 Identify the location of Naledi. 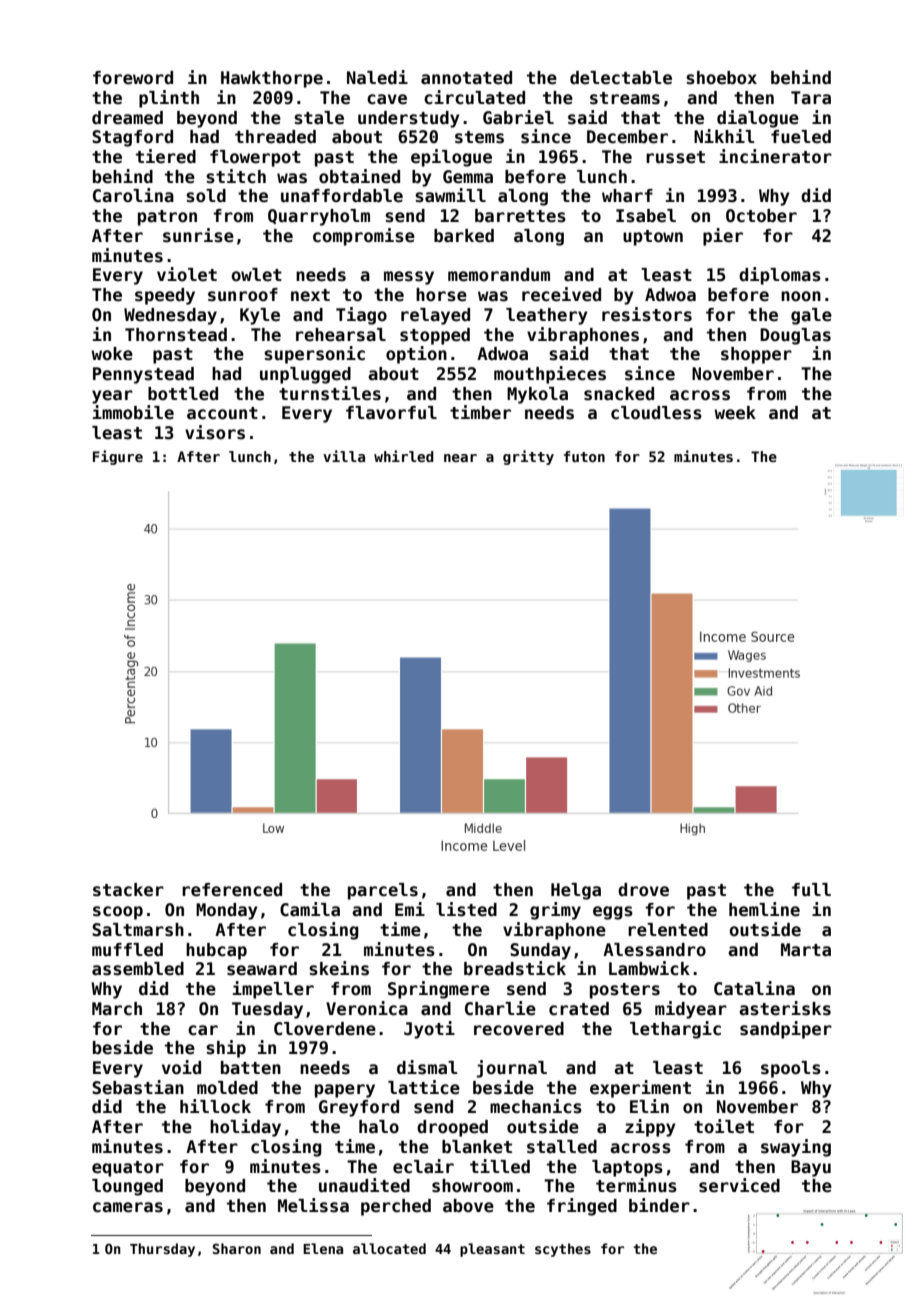
(377, 77).
